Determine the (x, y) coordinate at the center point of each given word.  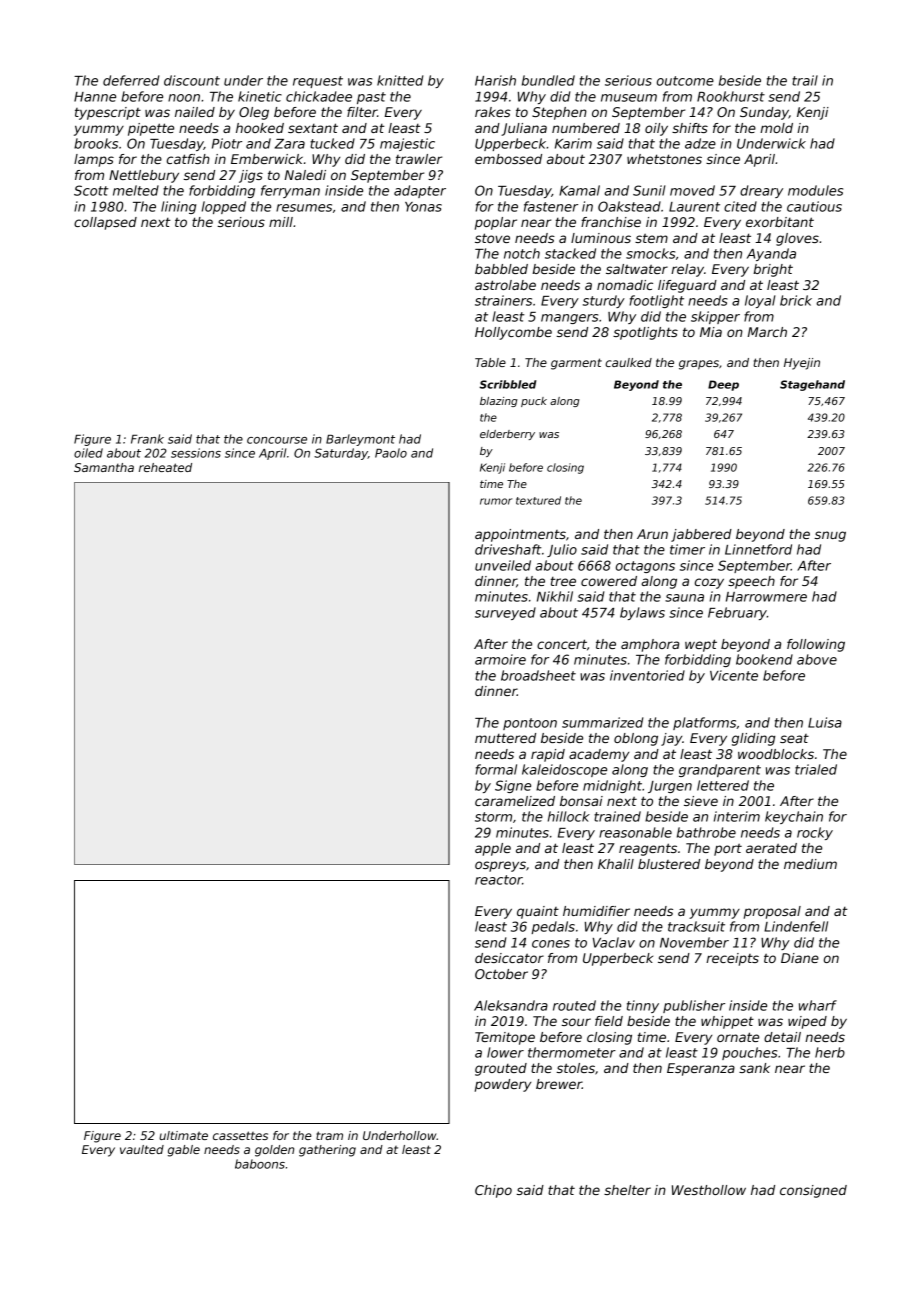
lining (178, 207)
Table (490, 362)
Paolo (391, 453)
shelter (627, 1190)
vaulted (142, 1149)
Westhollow (709, 1190)
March (767, 332)
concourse (277, 440)
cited (740, 206)
